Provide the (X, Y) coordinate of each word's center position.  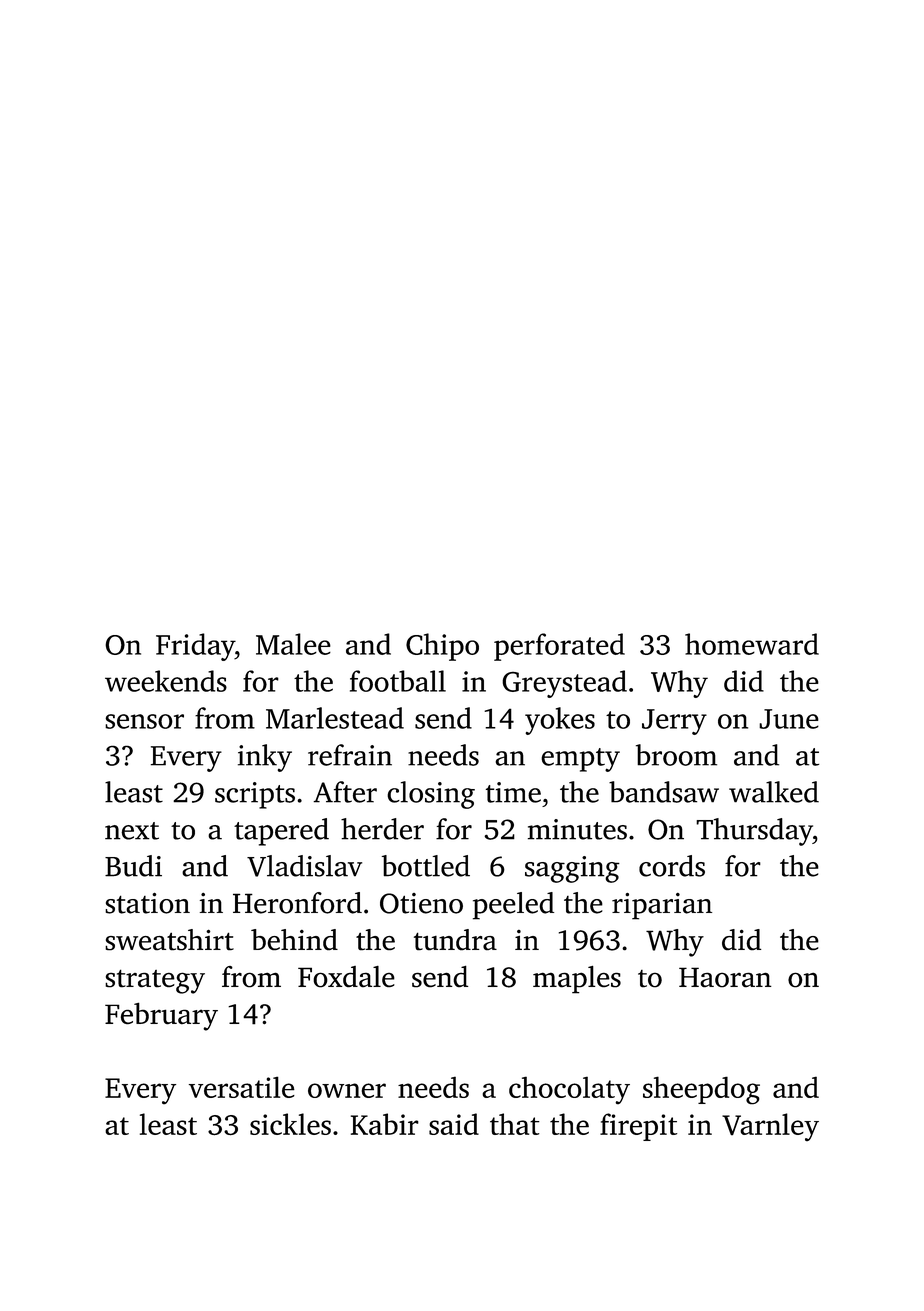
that (515, 1124)
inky (265, 758)
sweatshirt (169, 940)
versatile (242, 1087)
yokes (560, 721)
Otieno (421, 903)
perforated (559, 647)
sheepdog (701, 1090)
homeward (752, 644)
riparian (662, 906)
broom (676, 755)
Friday (195, 647)
